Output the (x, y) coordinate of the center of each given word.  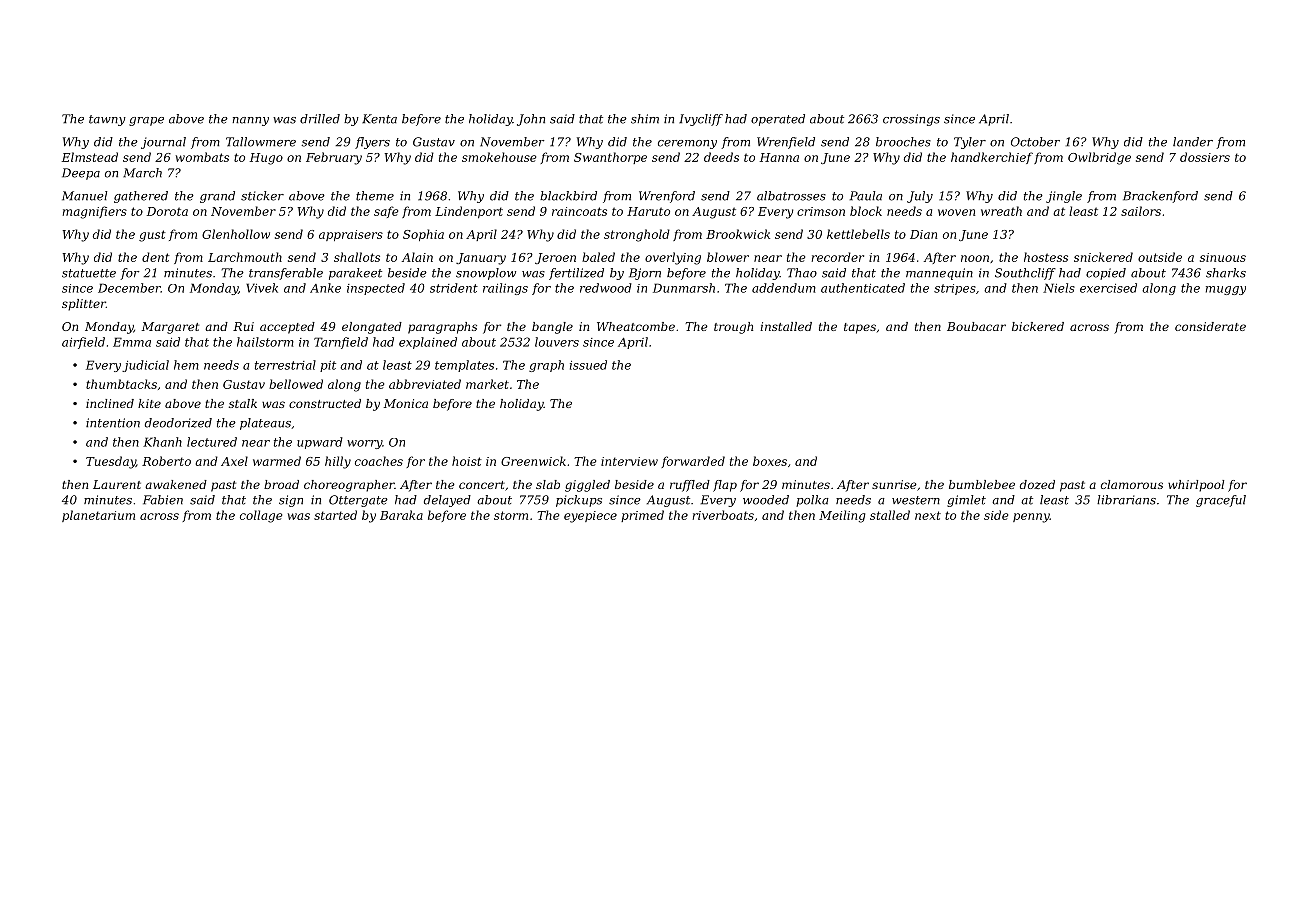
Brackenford (1160, 197)
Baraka (401, 515)
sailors (1141, 211)
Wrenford (667, 197)
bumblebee (982, 484)
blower (728, 257)
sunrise (894, 484)
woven (956, 212)
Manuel (84, 196)
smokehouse (499, 157)
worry (364, 444)
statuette (89, 273)
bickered (1038, 326)
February (334, 158)
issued (588, 365)
